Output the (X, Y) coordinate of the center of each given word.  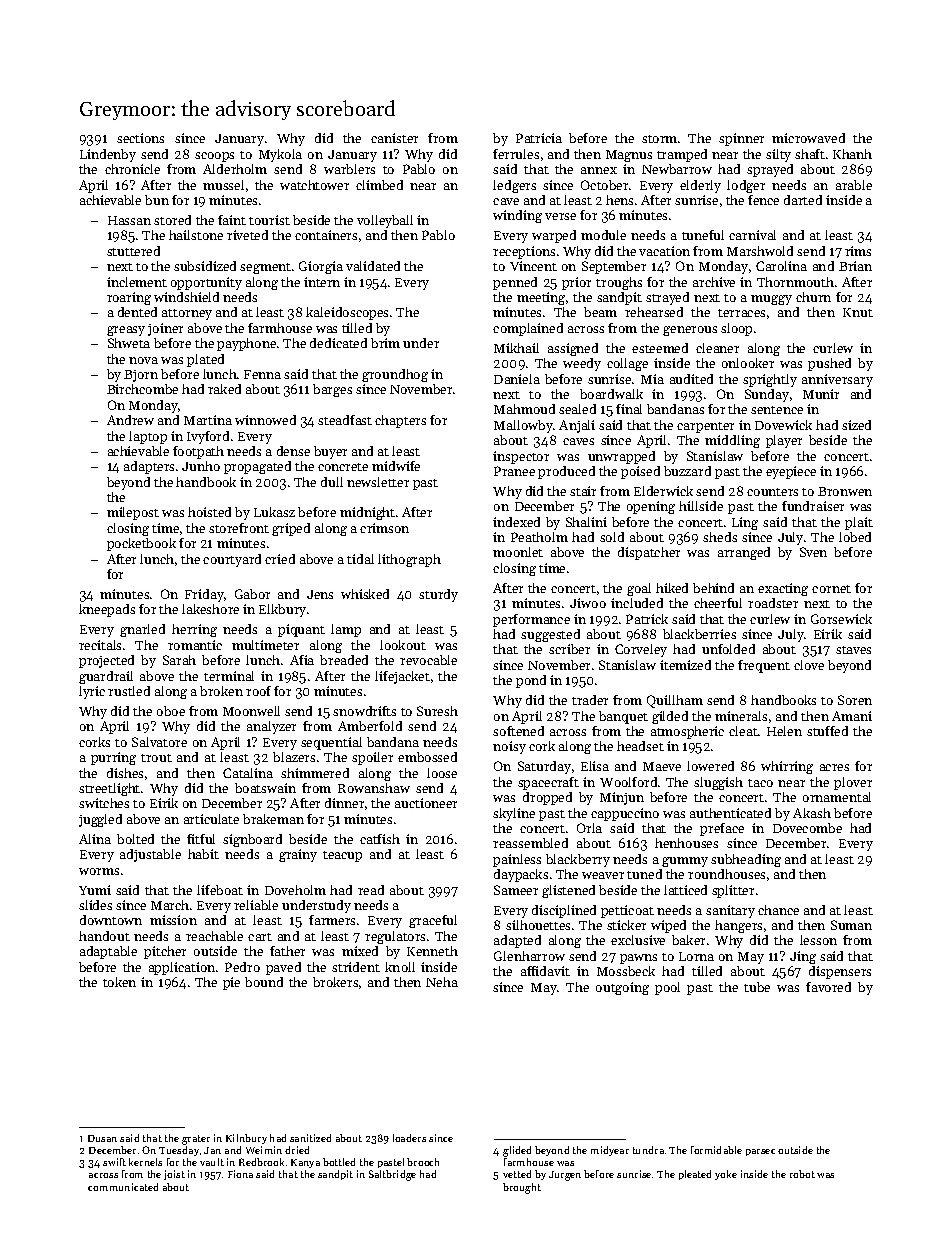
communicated (123, 1187)
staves (853, 650)
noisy (509, 747)
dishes (125, 773)
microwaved (808, 138)
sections (140, 138)
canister (394, 138)
